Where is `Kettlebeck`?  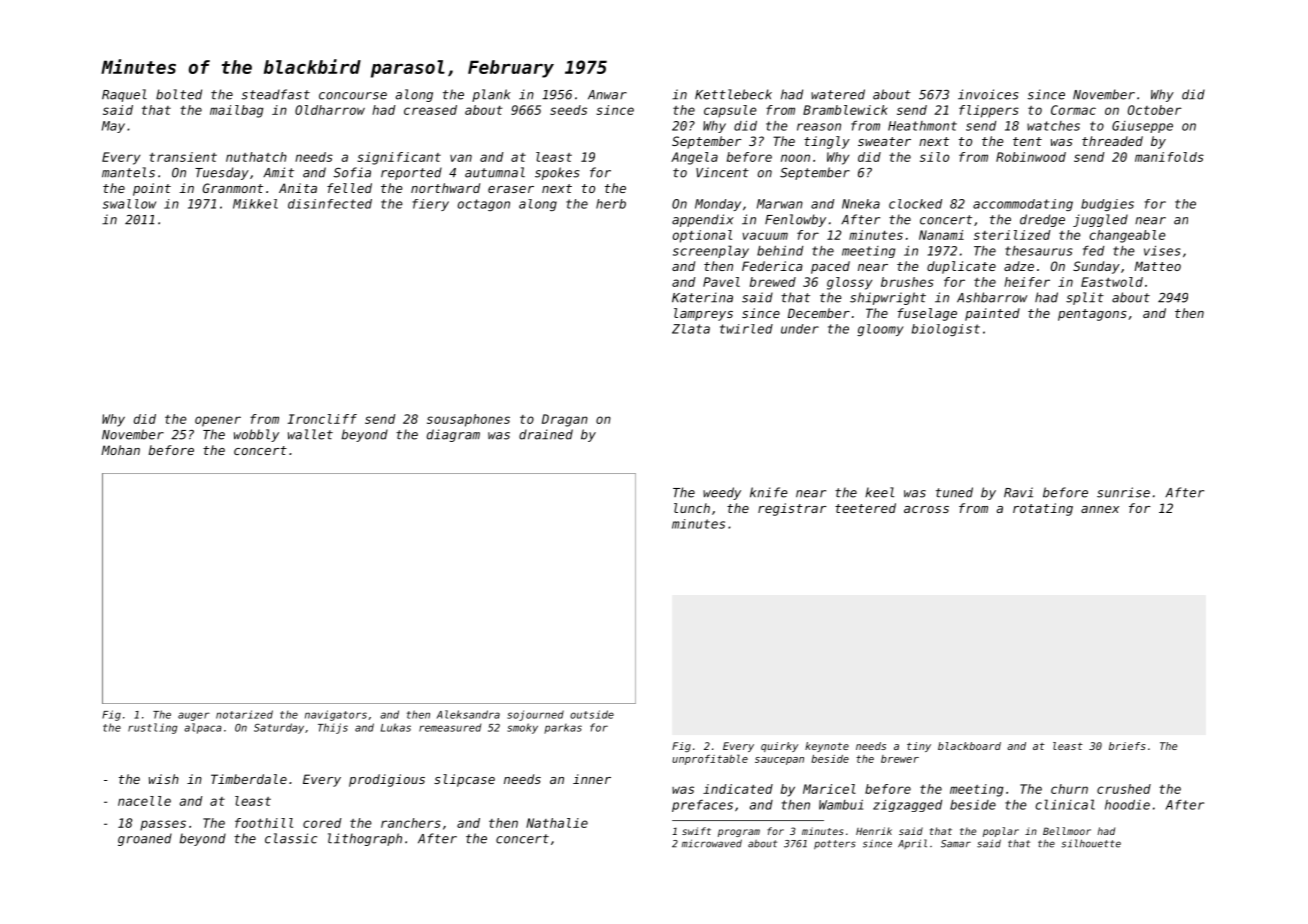
Kettlebeck is located at coordinates (733, 94).
